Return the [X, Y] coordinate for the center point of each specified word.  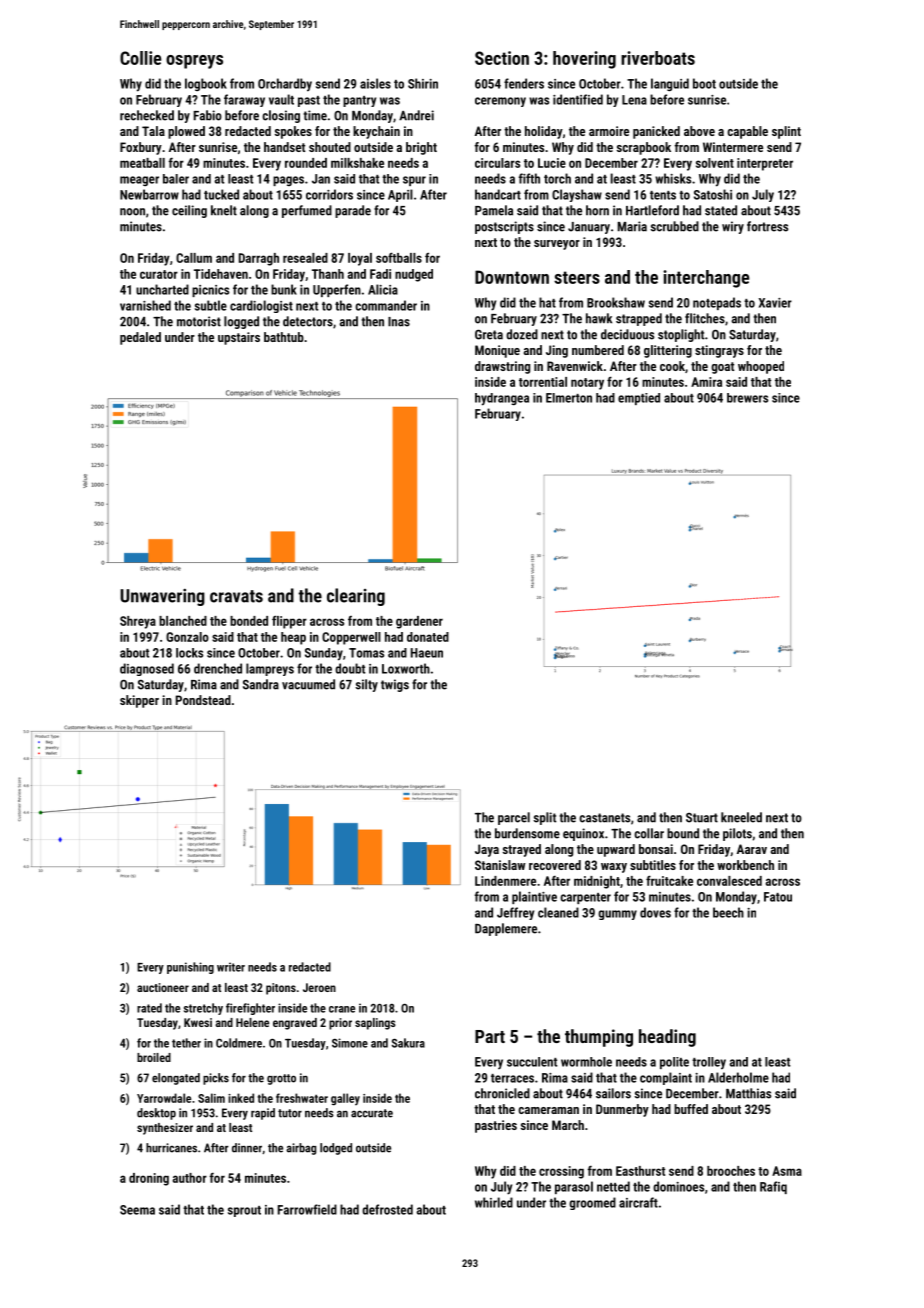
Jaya [487, 850]
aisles [375, 83]
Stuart [702, 818]
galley [345, 1099]
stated [721, 210]
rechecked [147, 115]
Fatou [778, 897]
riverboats [658, 58]
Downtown [512, 277]
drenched [218, 668]
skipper [139, 701]
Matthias [748, 1093]
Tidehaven [221, 274]
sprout [244, 1211]
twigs [395, 685]
